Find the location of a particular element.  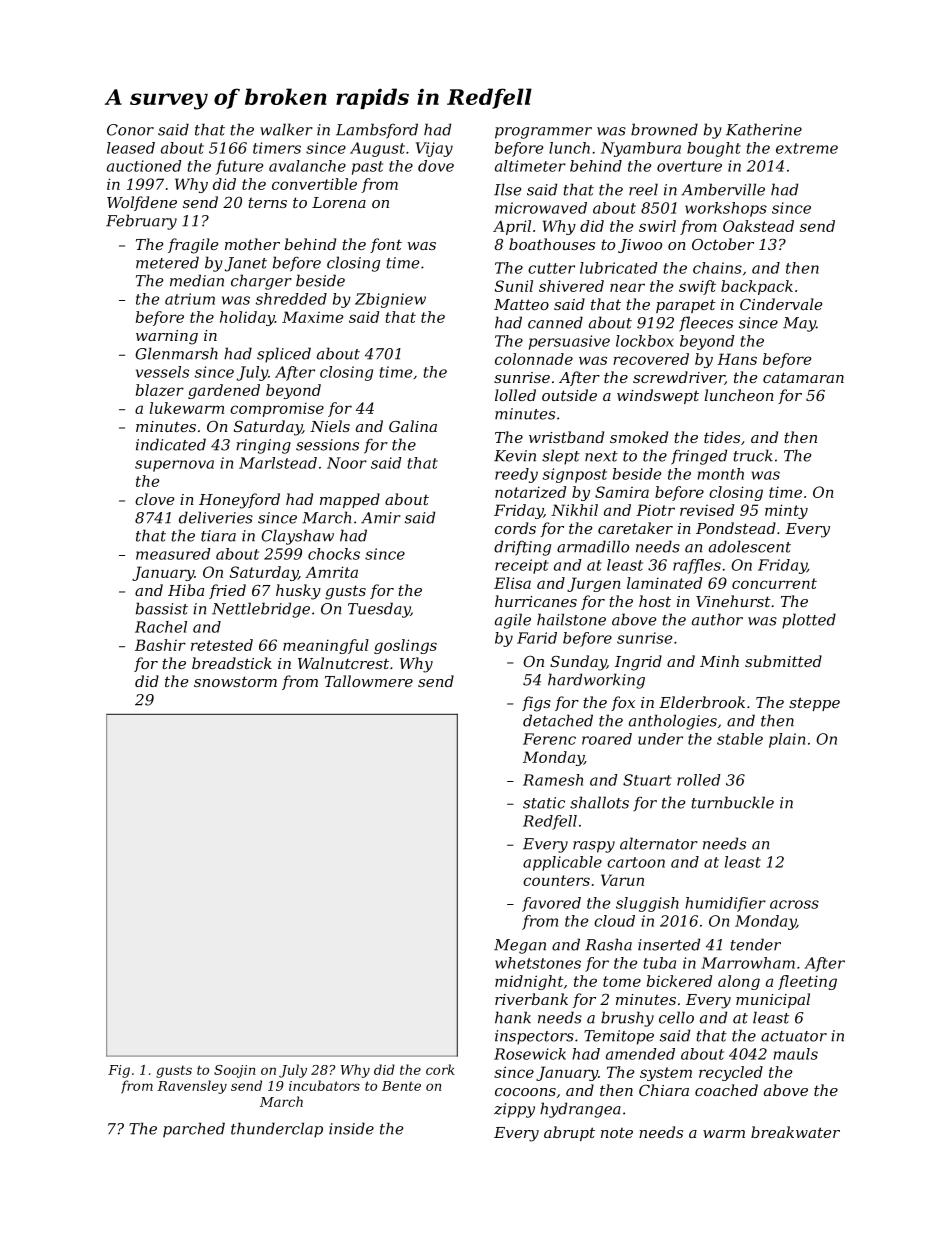

Nettlebridge is located at coordinates (261, 610).
